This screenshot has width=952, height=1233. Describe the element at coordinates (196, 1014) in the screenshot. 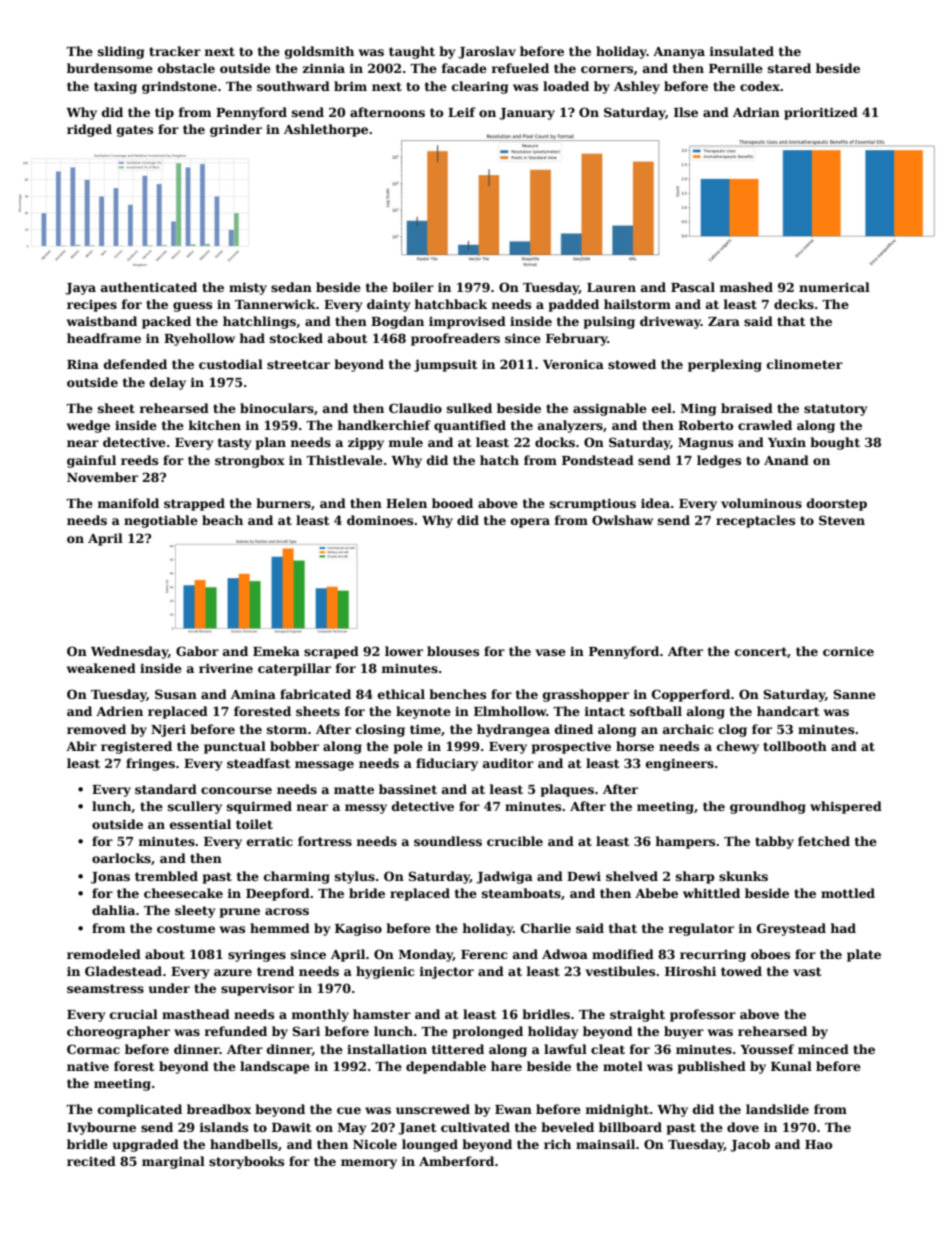

I see `masthead` at that location.
